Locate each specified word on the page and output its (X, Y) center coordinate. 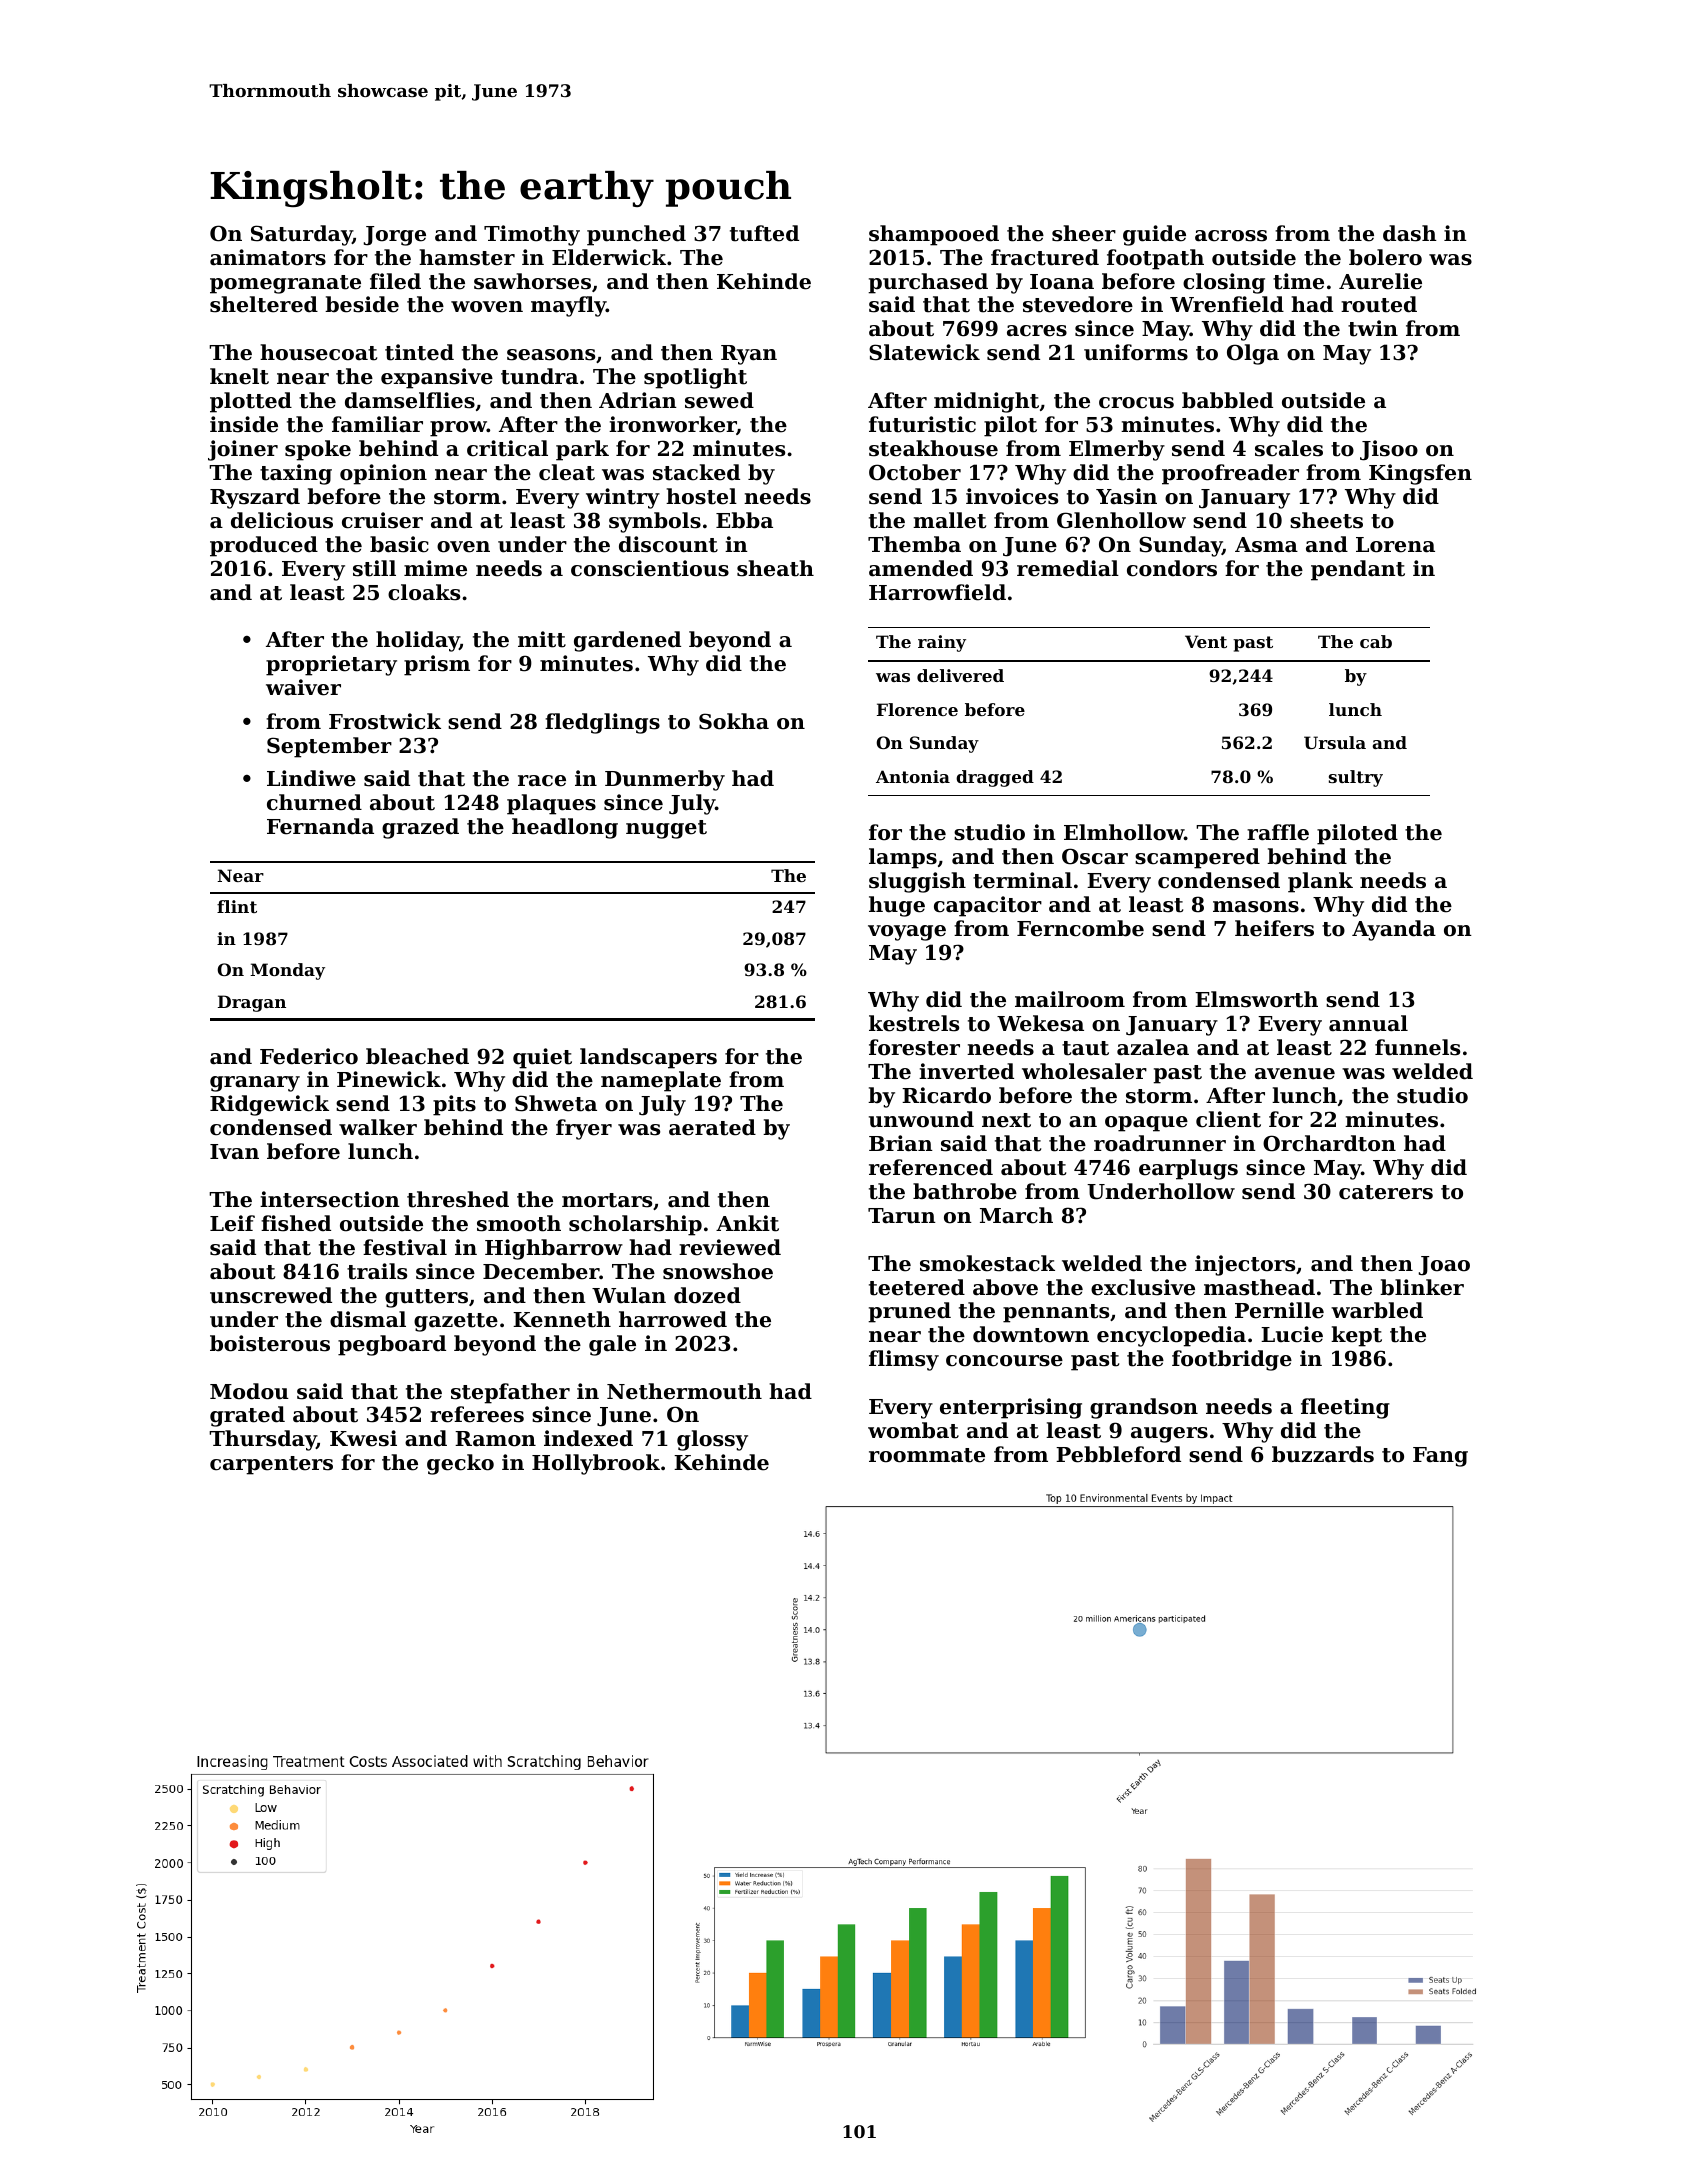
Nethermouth (684, 1391)
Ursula (1335, 742)
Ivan (234, 1152)
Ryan (749, 355)
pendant (1358, 570)
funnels (1417, 1047)
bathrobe (965, 1191)
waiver (303, 687)
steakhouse (933, 448)
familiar (377, 424)
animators (268, 257)
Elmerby (1117, 450)
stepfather (510, 1393)
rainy (942, 643)
